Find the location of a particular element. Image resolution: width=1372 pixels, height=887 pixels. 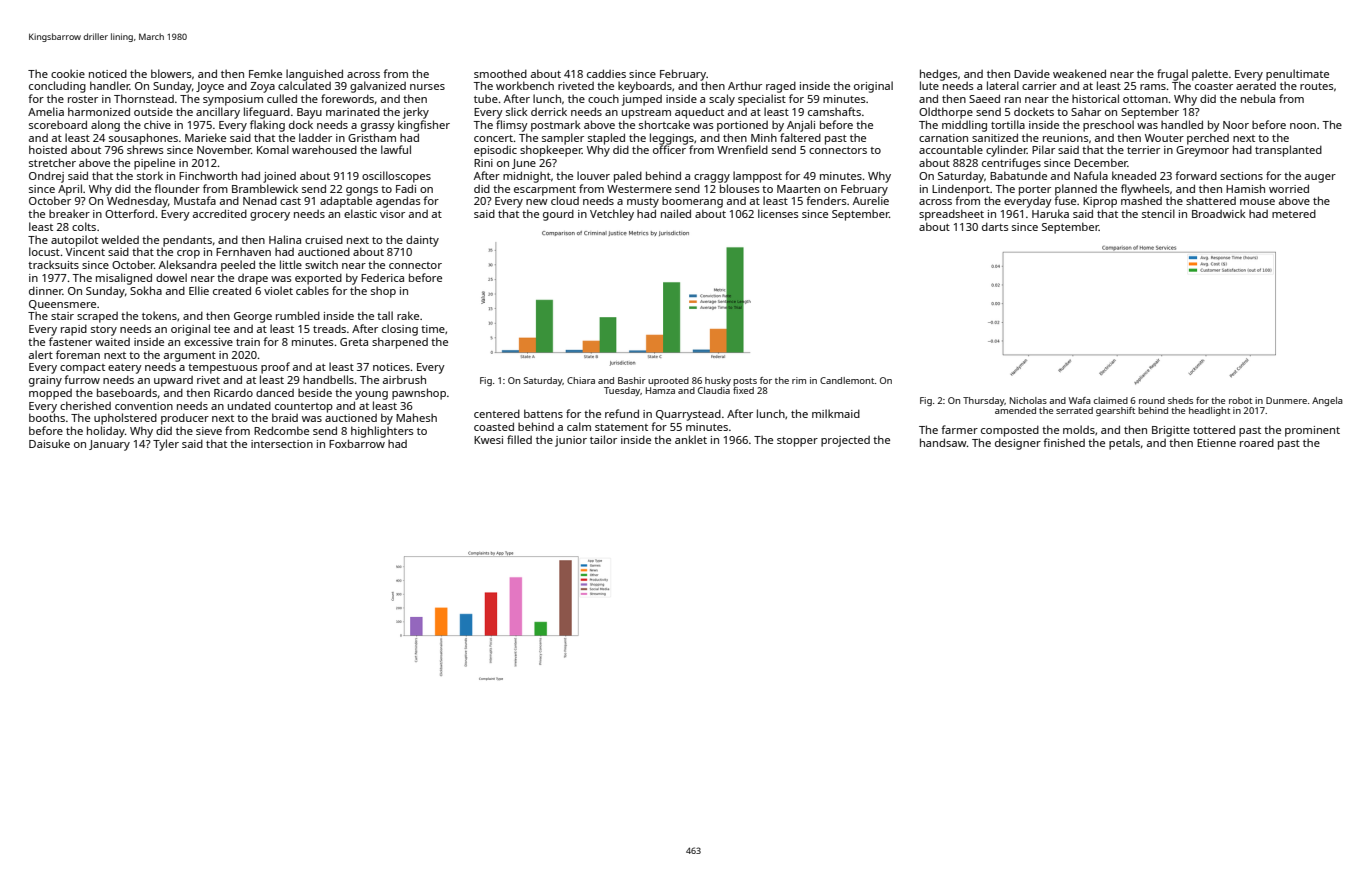

Tyler is located at coordinates (166, 445).
